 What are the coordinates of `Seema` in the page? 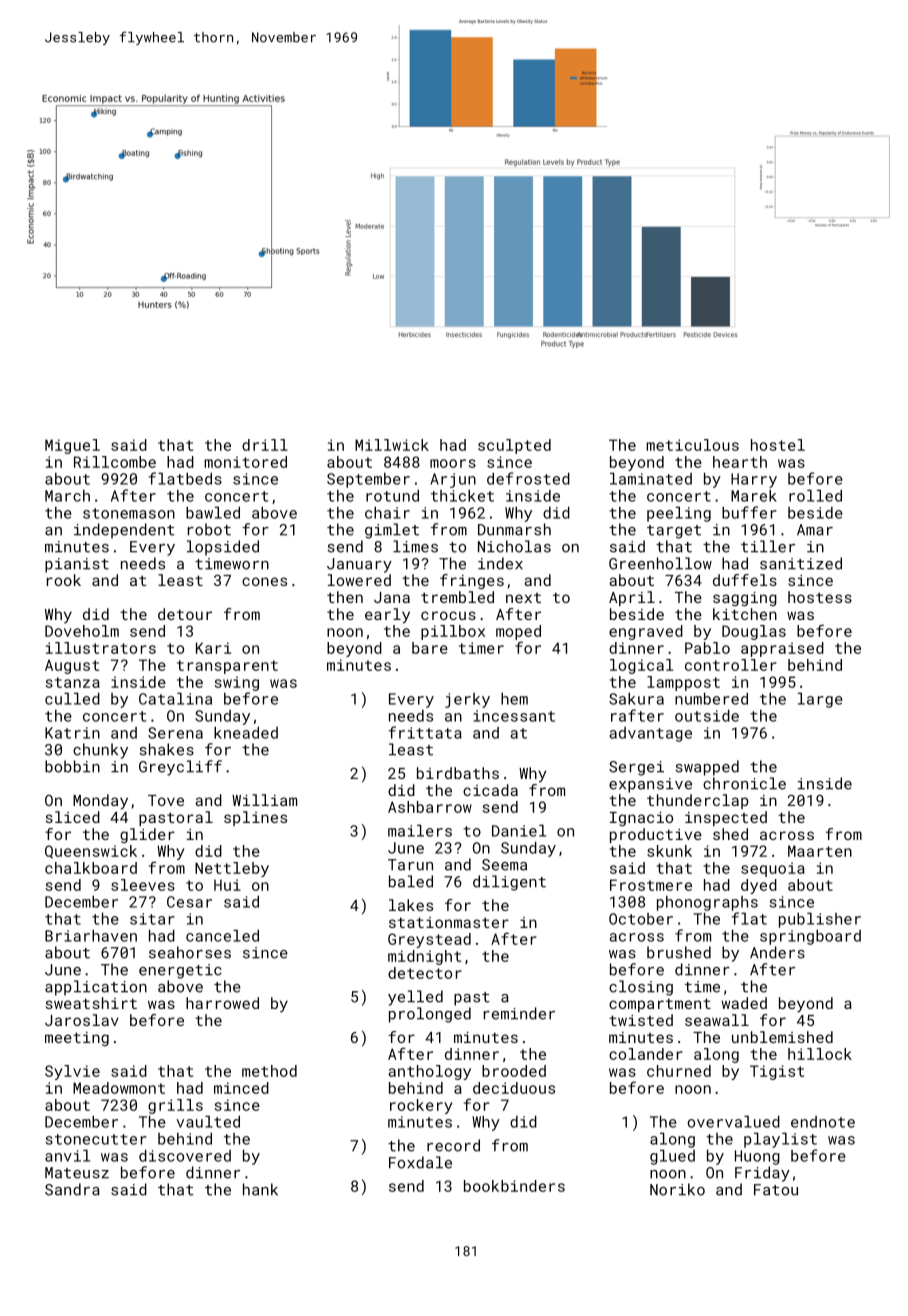 It's located at (504, 865).
